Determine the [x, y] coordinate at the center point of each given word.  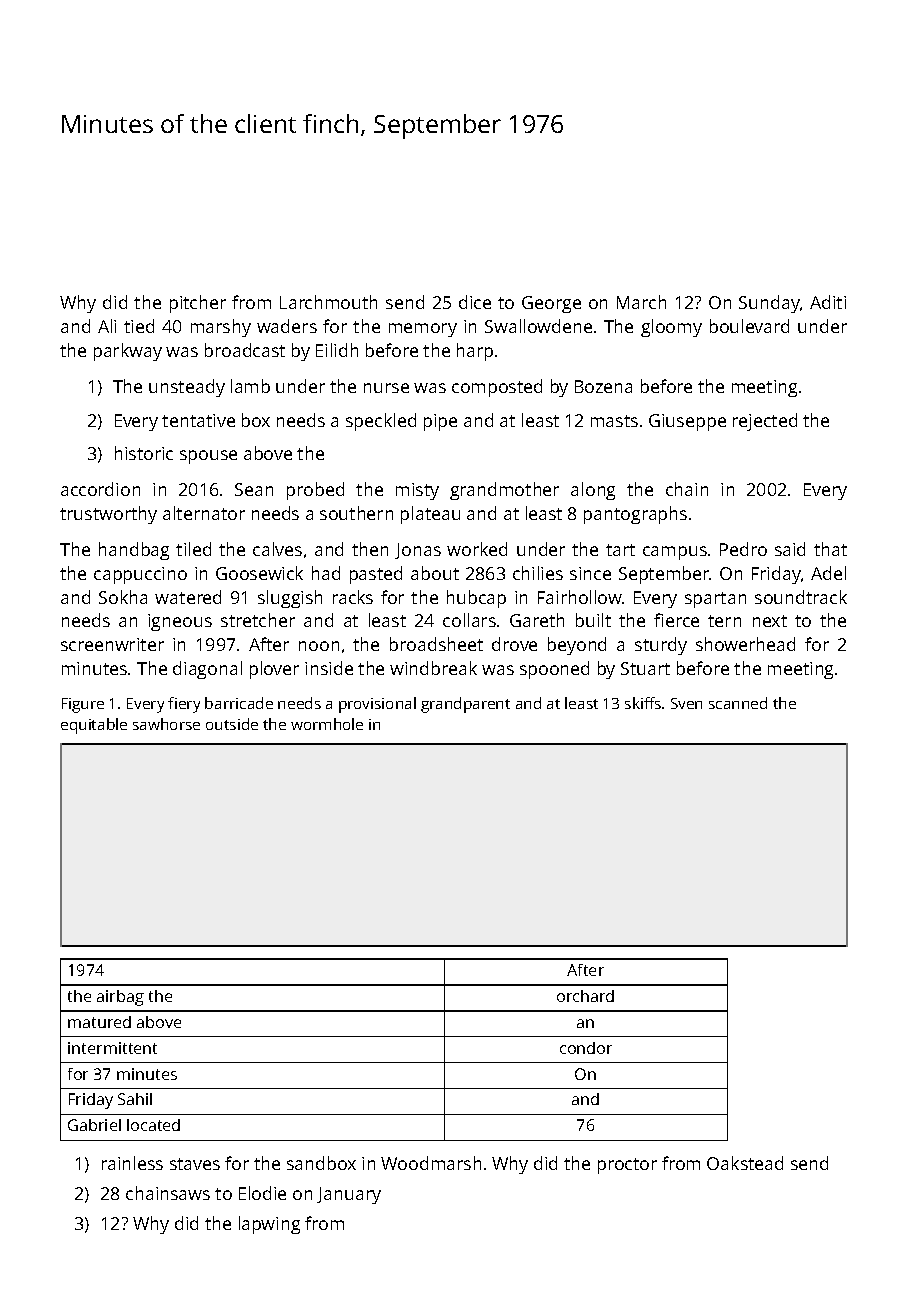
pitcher [198, 304]
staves [195, 1164]
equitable [94, 726]
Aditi [828, 302]
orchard [585, 996]
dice [475, 302]
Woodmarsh [431, 1163]
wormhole [327, 724]
